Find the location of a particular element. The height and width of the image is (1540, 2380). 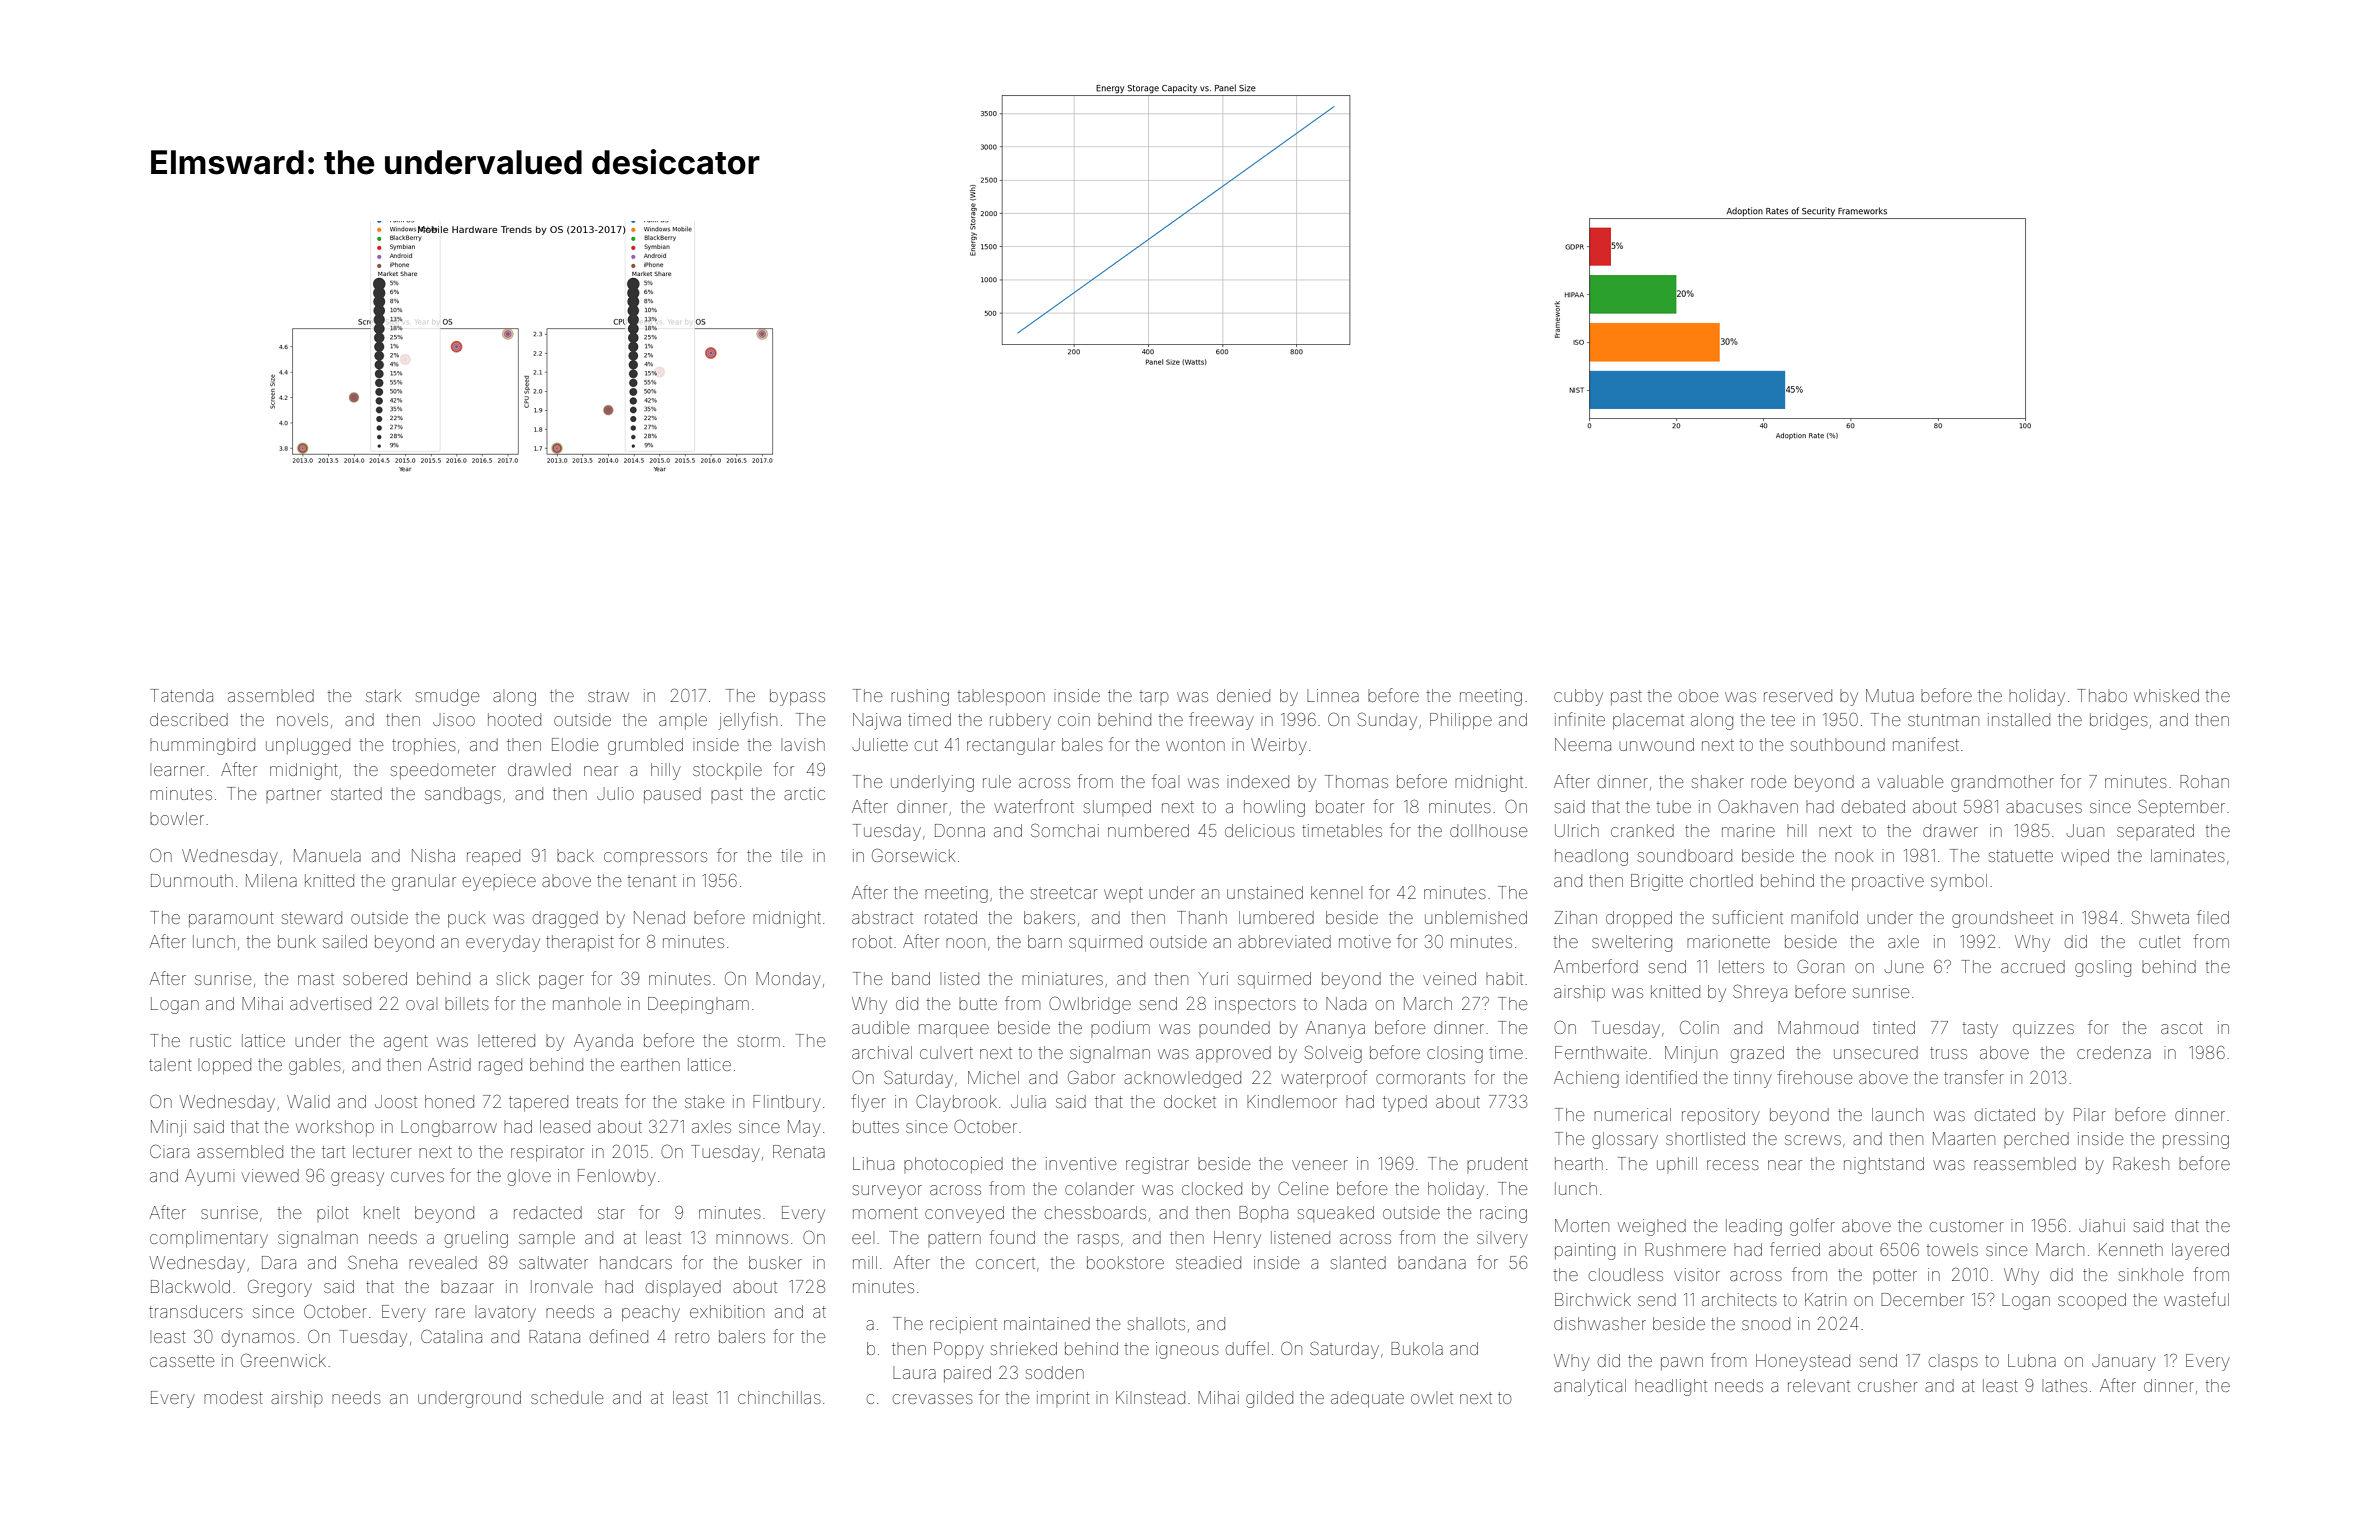

habit is located at coordinates (1504, 978).
